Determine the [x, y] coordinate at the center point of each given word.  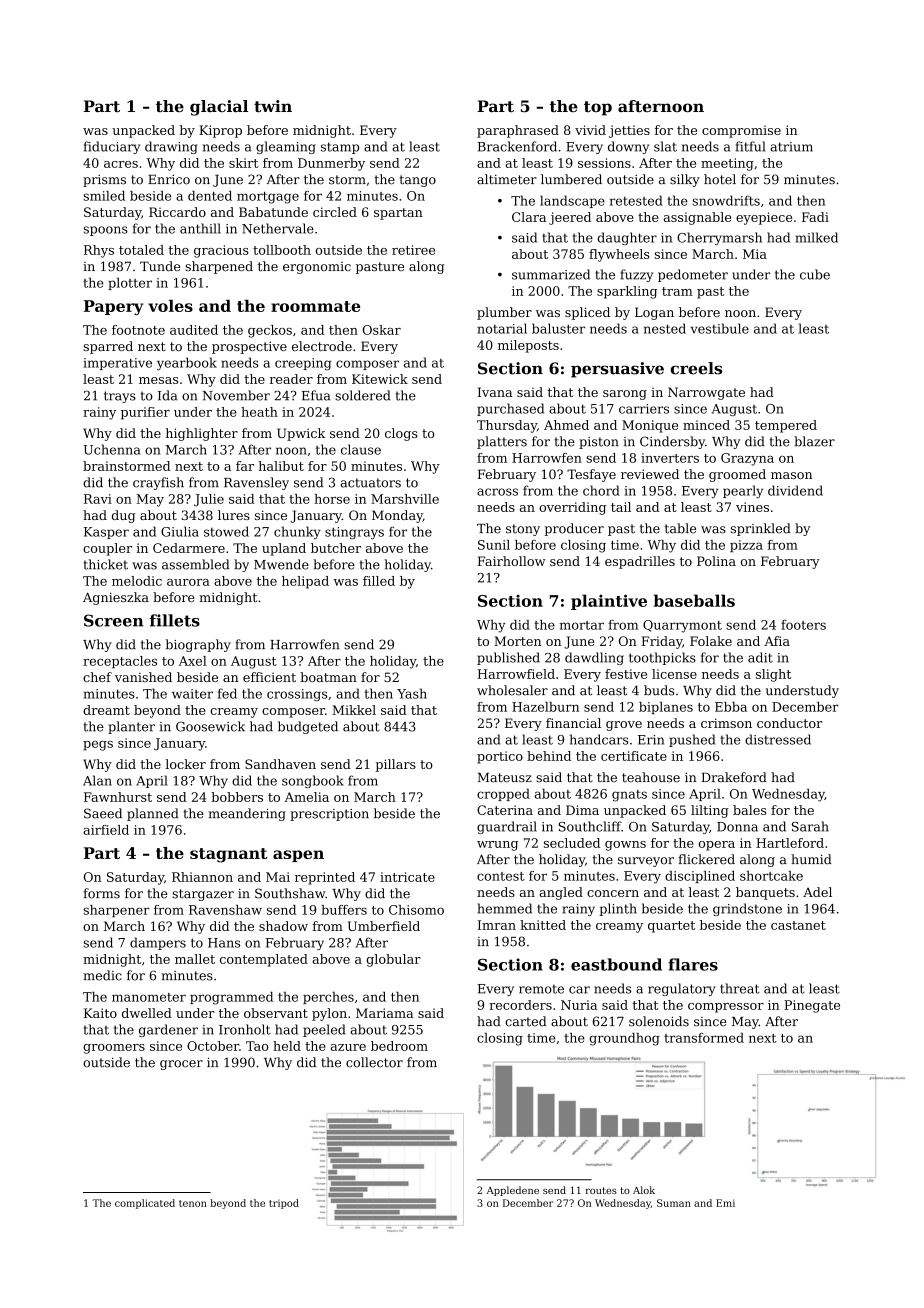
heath [259, 412]
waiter [192, 694]
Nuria [579, 1005]
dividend [795, 490]
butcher [336, 548]
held [287, 1046]
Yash [412, 693]
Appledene [513, 1191]
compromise [741, 131]
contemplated [264, 960]
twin [273, 106]
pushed [692, 740]
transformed [704, 1038]
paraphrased [518, 131]
